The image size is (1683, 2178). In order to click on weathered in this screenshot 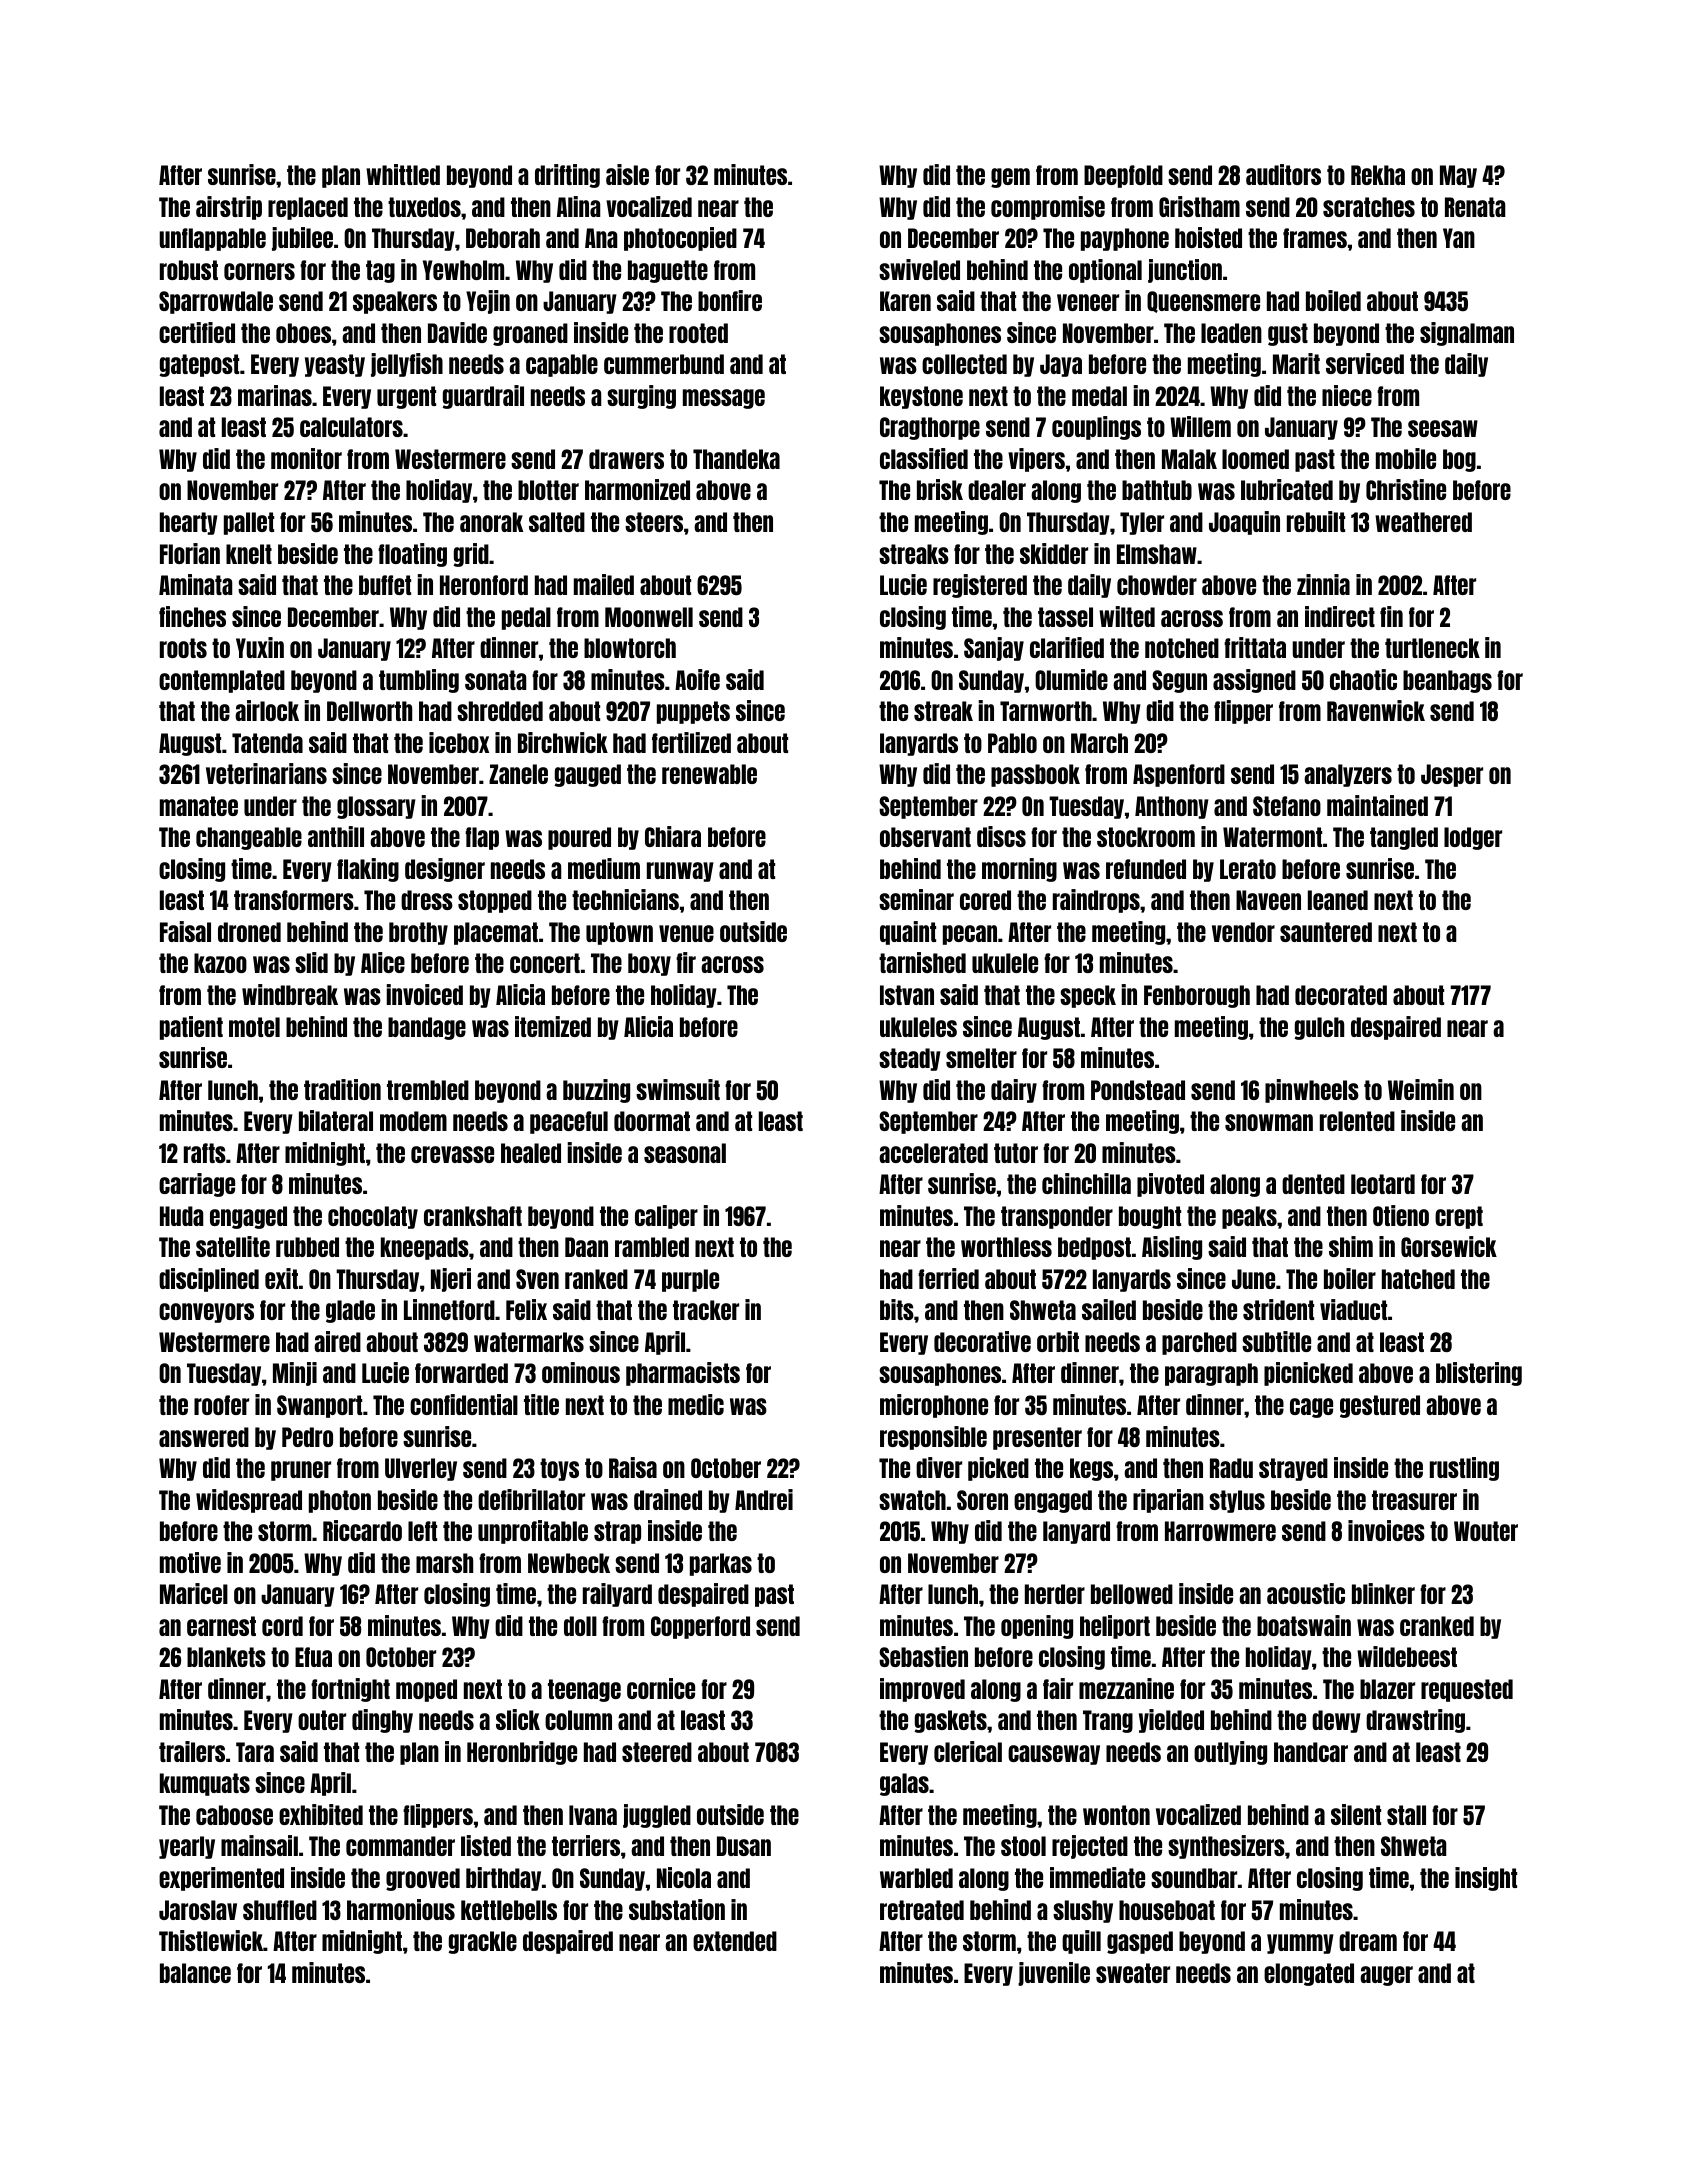, I will do `click(1423, 522)`.
